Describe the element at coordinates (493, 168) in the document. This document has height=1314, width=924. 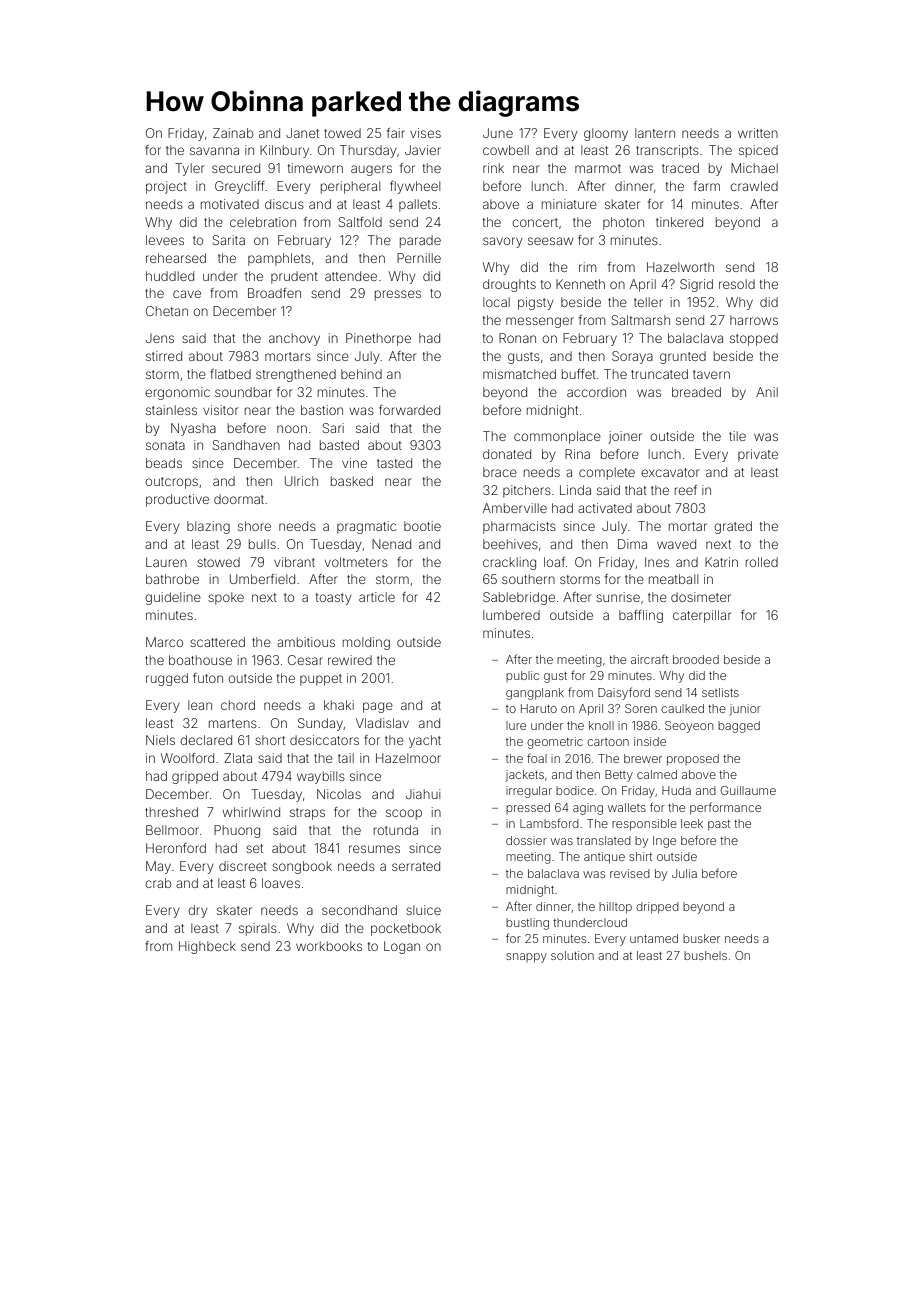
I see `rink` at that location.
